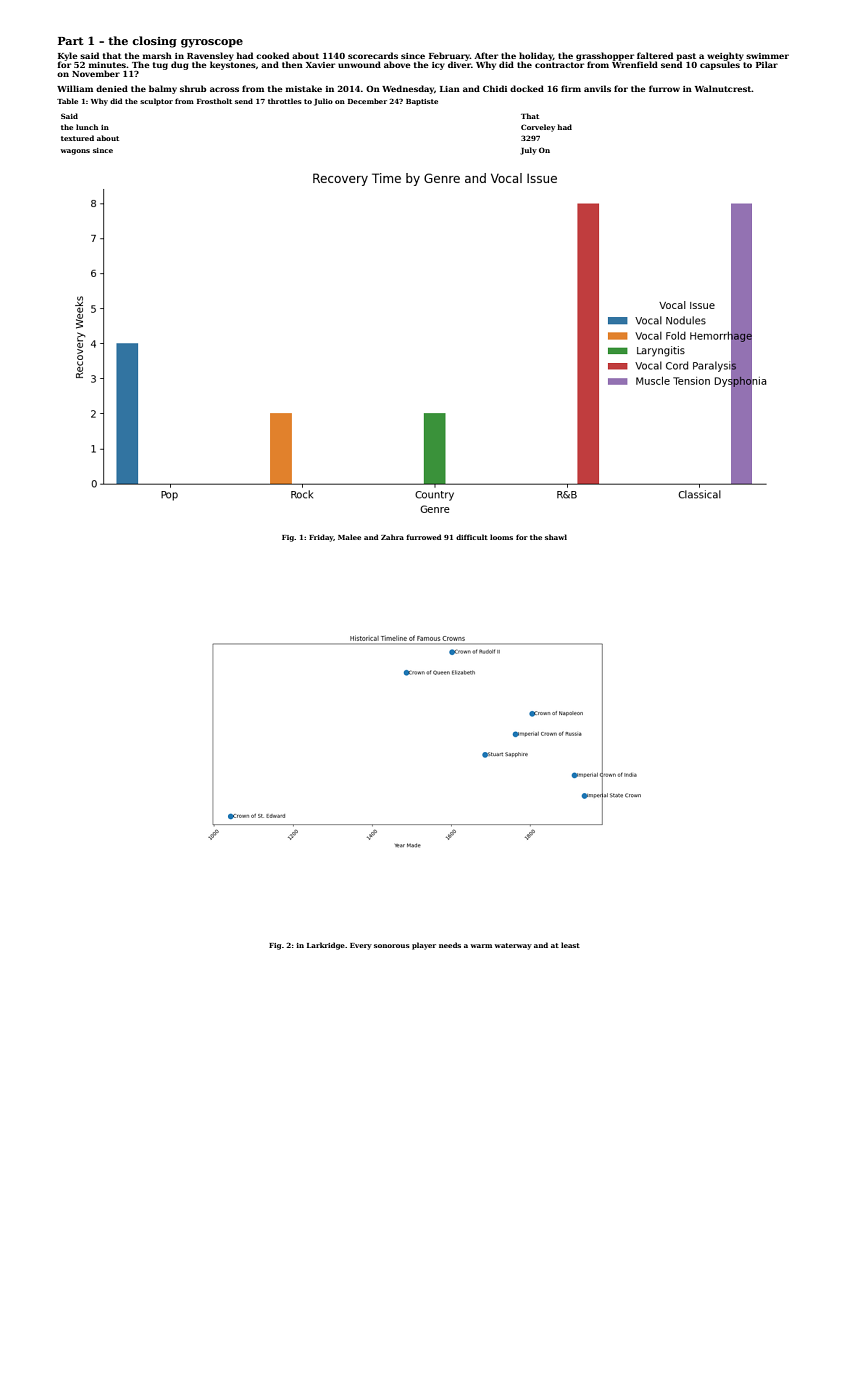 This image has height=1400, width=849. Describe the element at coordinates (361, 946) in the image. I see `Every` at that location.
